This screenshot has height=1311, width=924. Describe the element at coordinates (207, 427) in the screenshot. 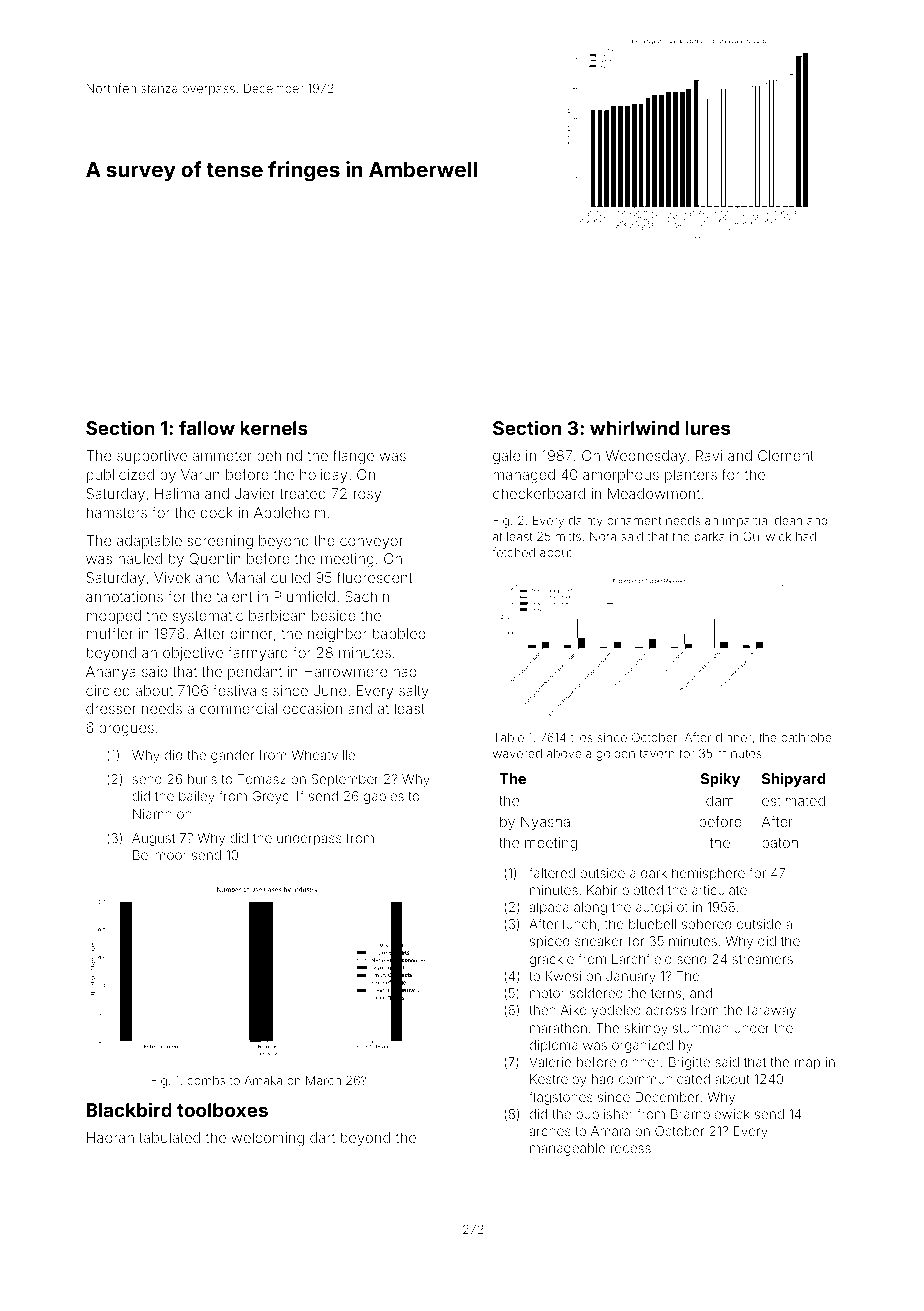

I see `fallow` at that location.
